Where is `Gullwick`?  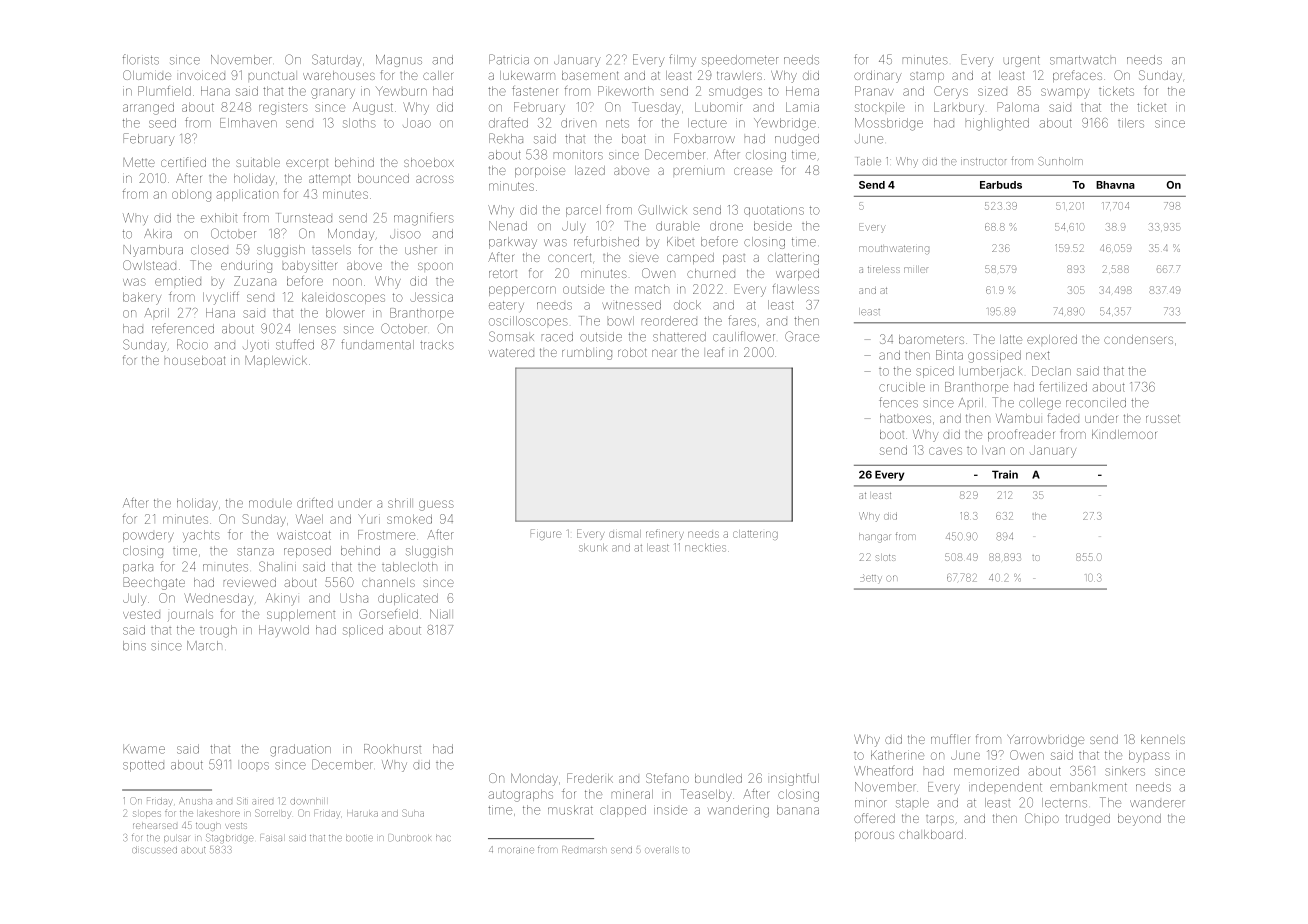 Gullwick is located at coordinates (662, 210).
